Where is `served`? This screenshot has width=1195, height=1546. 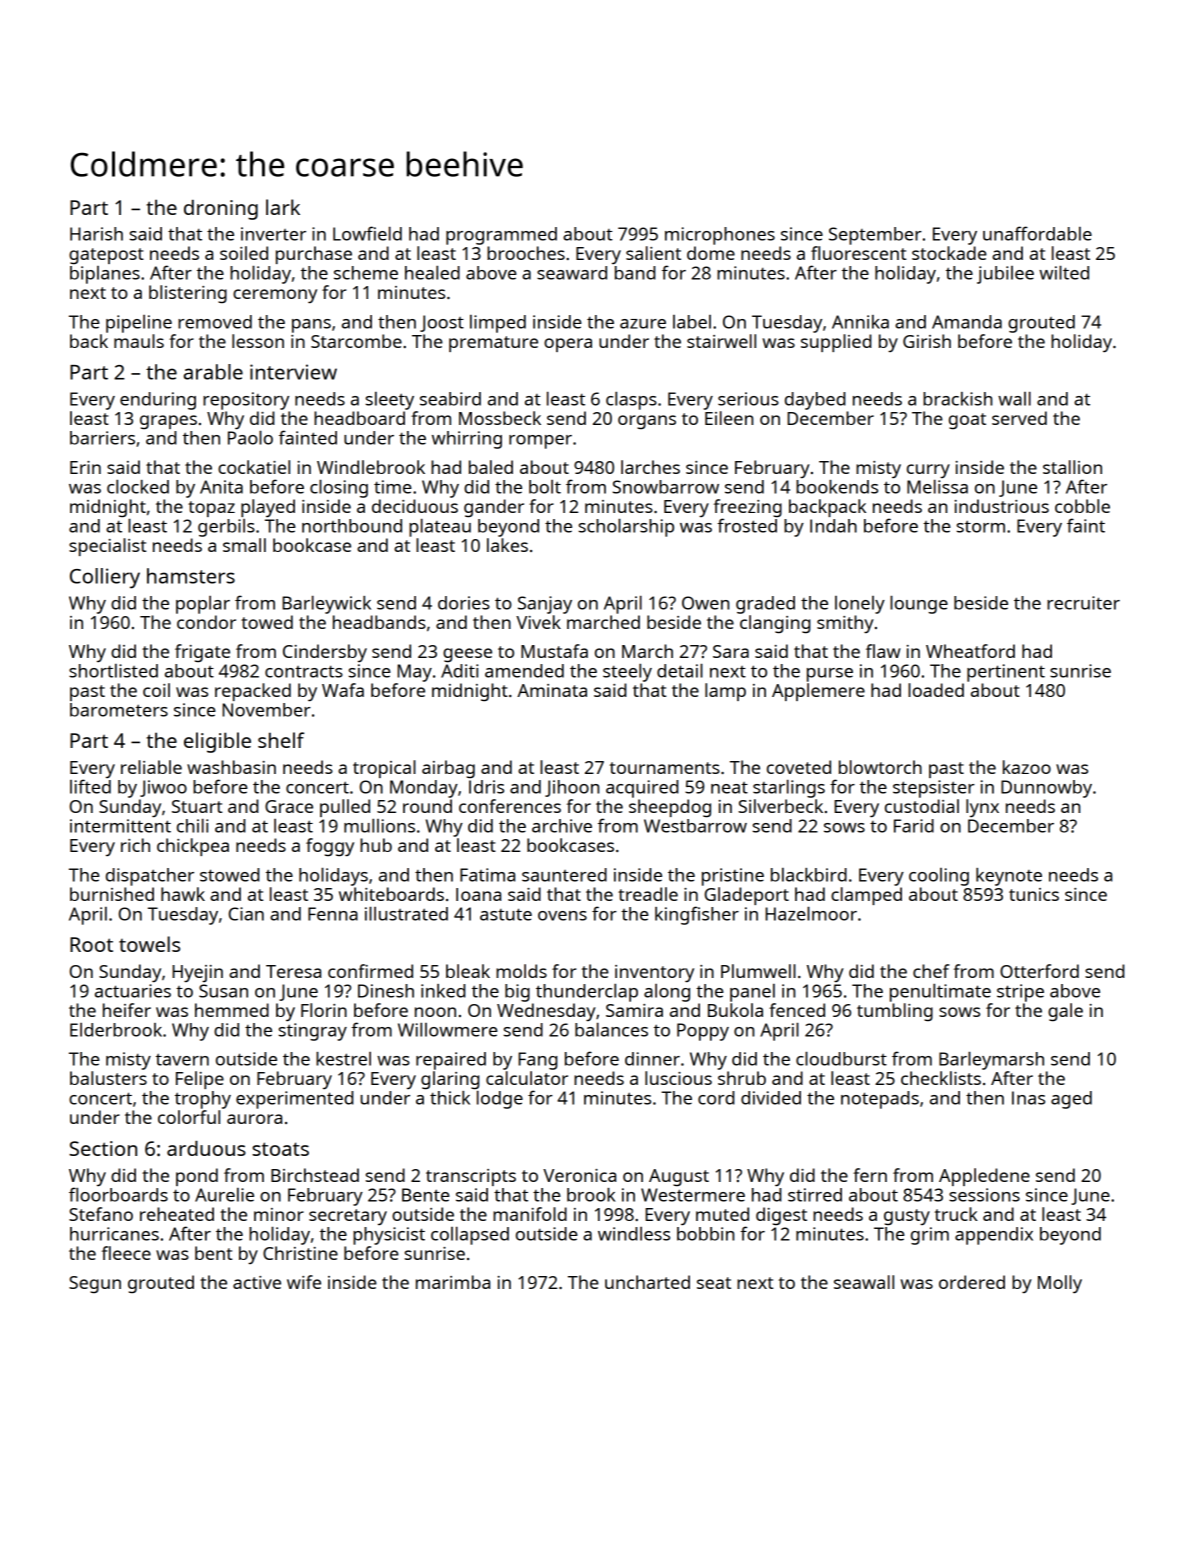
served is located at coordinates (1019, 418).
